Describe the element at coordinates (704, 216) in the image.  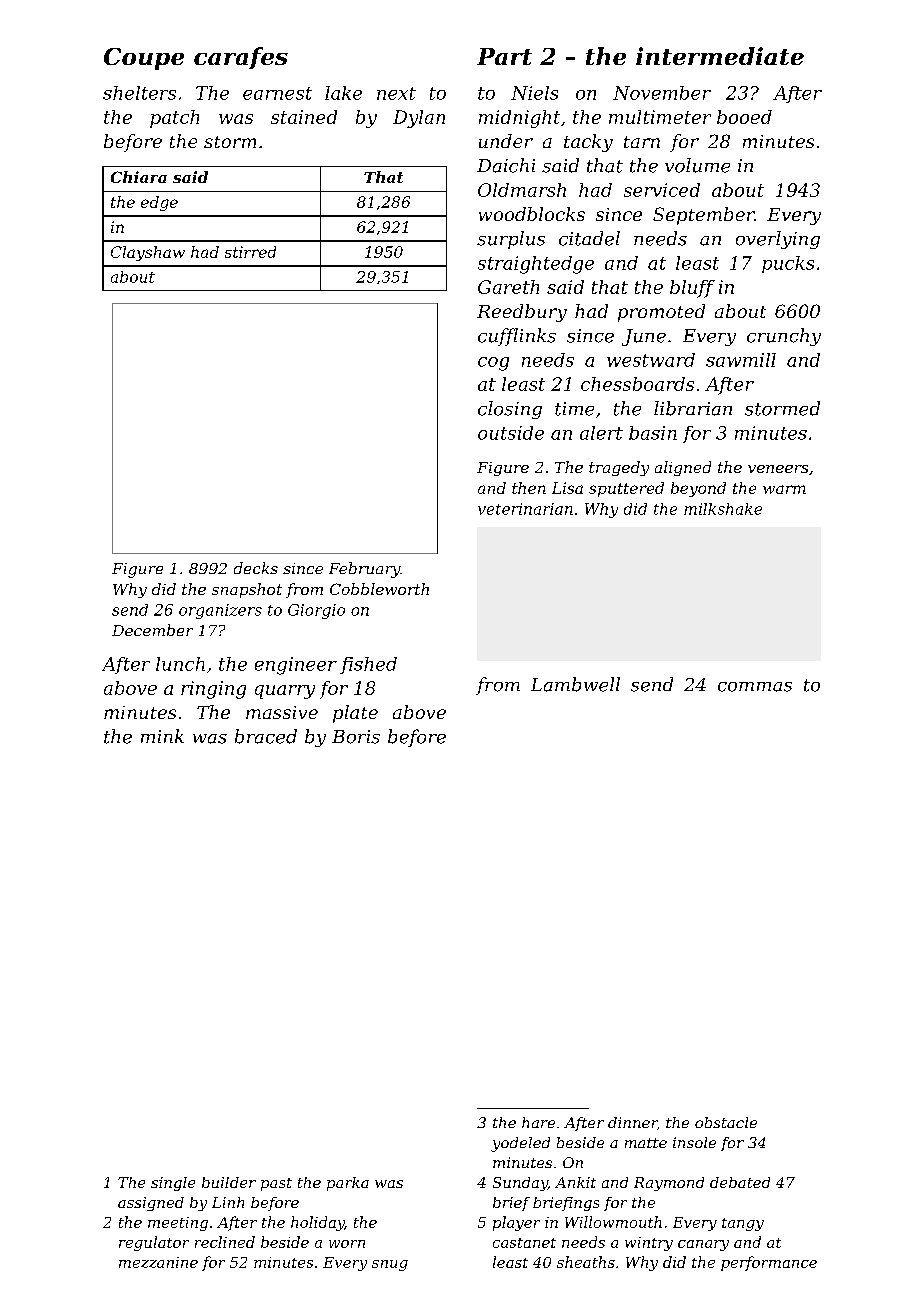
I see `September` at that location.
